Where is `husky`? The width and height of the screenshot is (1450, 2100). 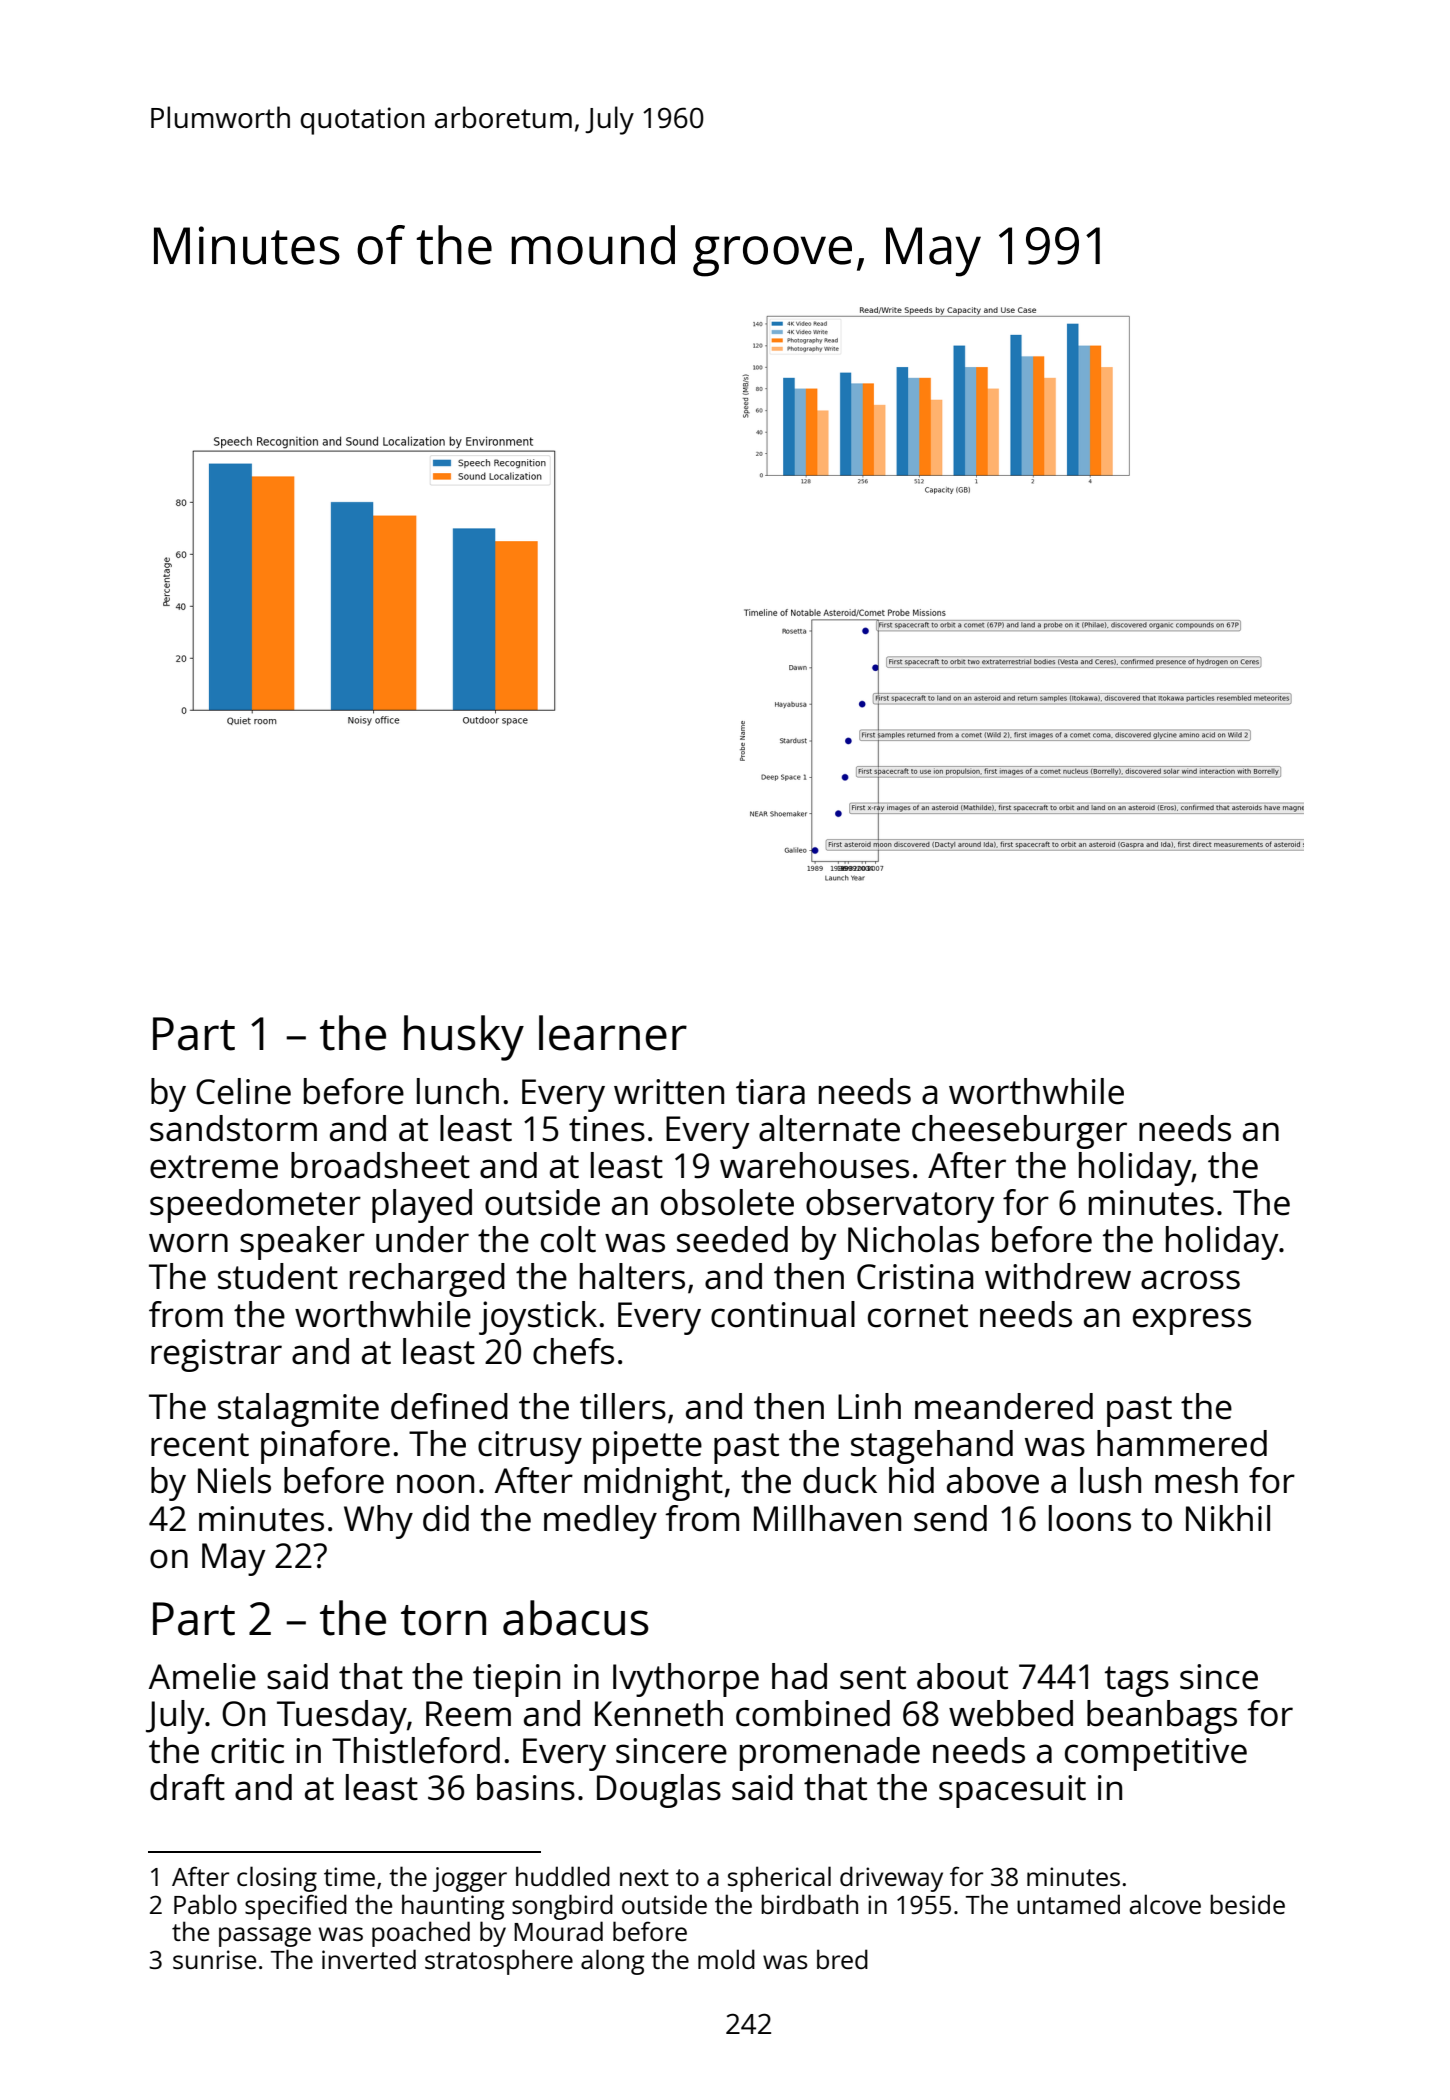 husky is located at coordinates (464, 1038).
